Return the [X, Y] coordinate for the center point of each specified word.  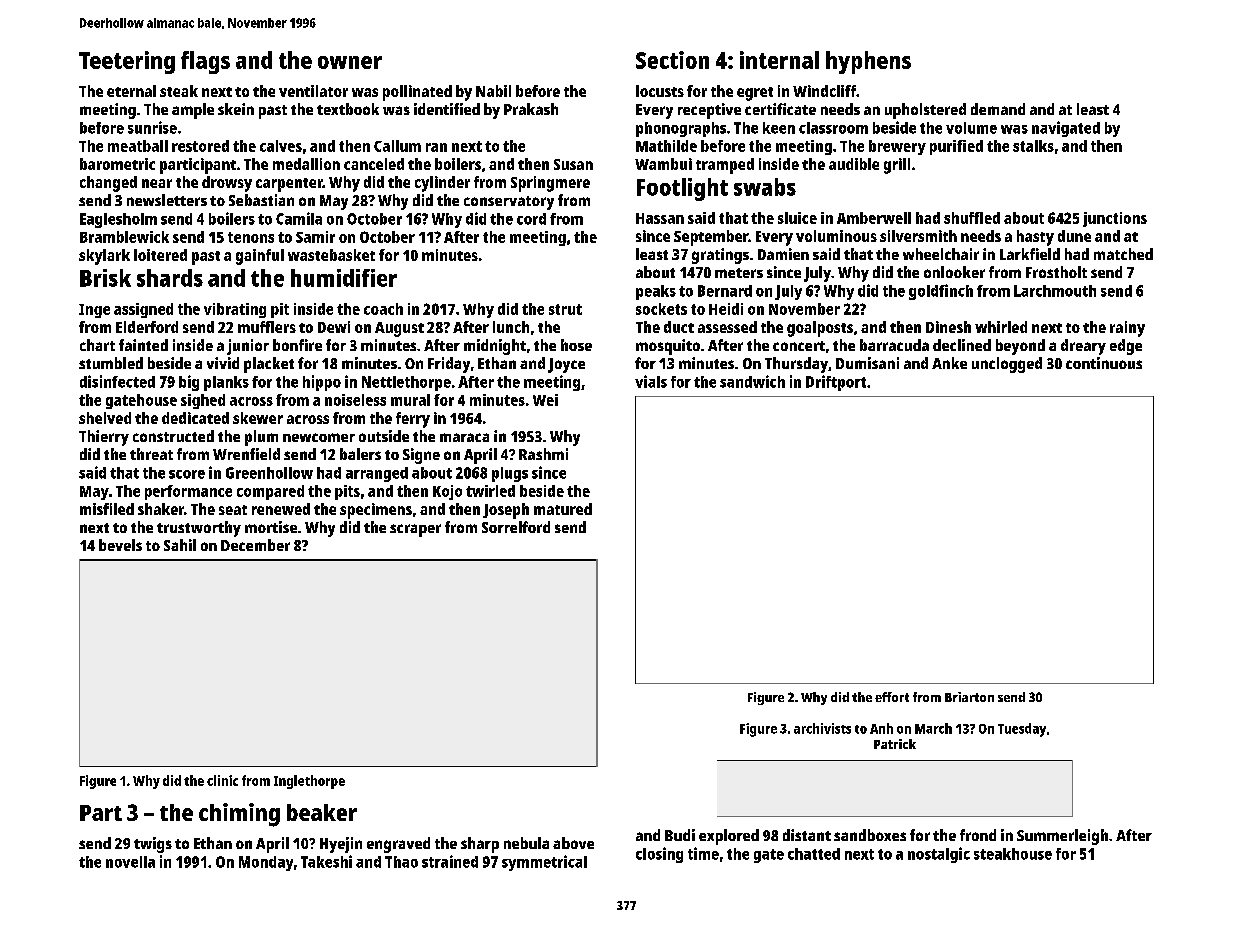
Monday [266, 863]
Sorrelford [516, 527]
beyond [1020, 347]
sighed [203, 401]
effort [892, 697]
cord [531, 219]
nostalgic [939, 855]
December [255, 545]
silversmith [918, 236]
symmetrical [544, 863]
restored [200, 146]
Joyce [566, 365]
